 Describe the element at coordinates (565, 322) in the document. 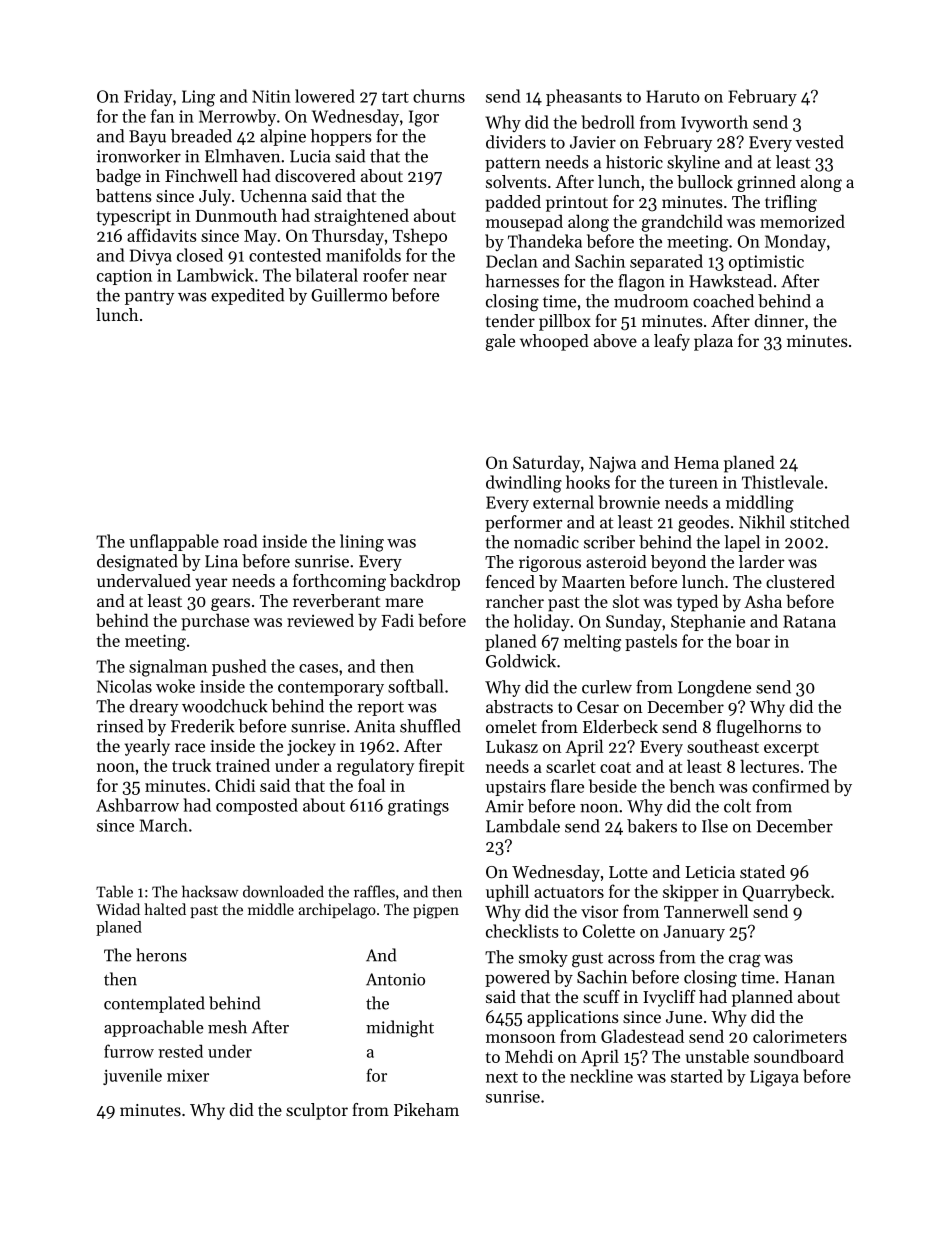

I see `pillbox` at that location.
